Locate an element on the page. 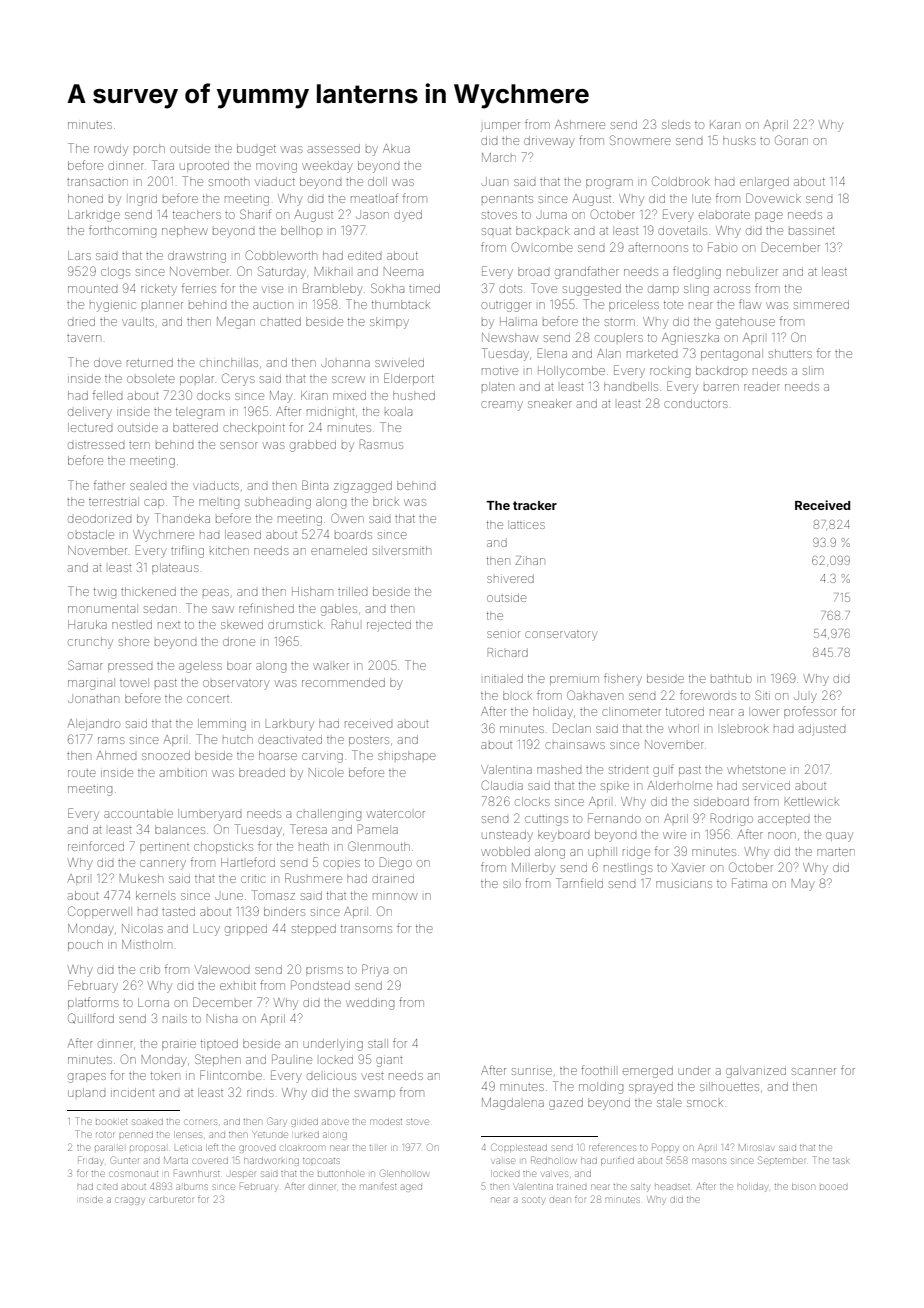  breaded is located at coordinates (262, 772).
